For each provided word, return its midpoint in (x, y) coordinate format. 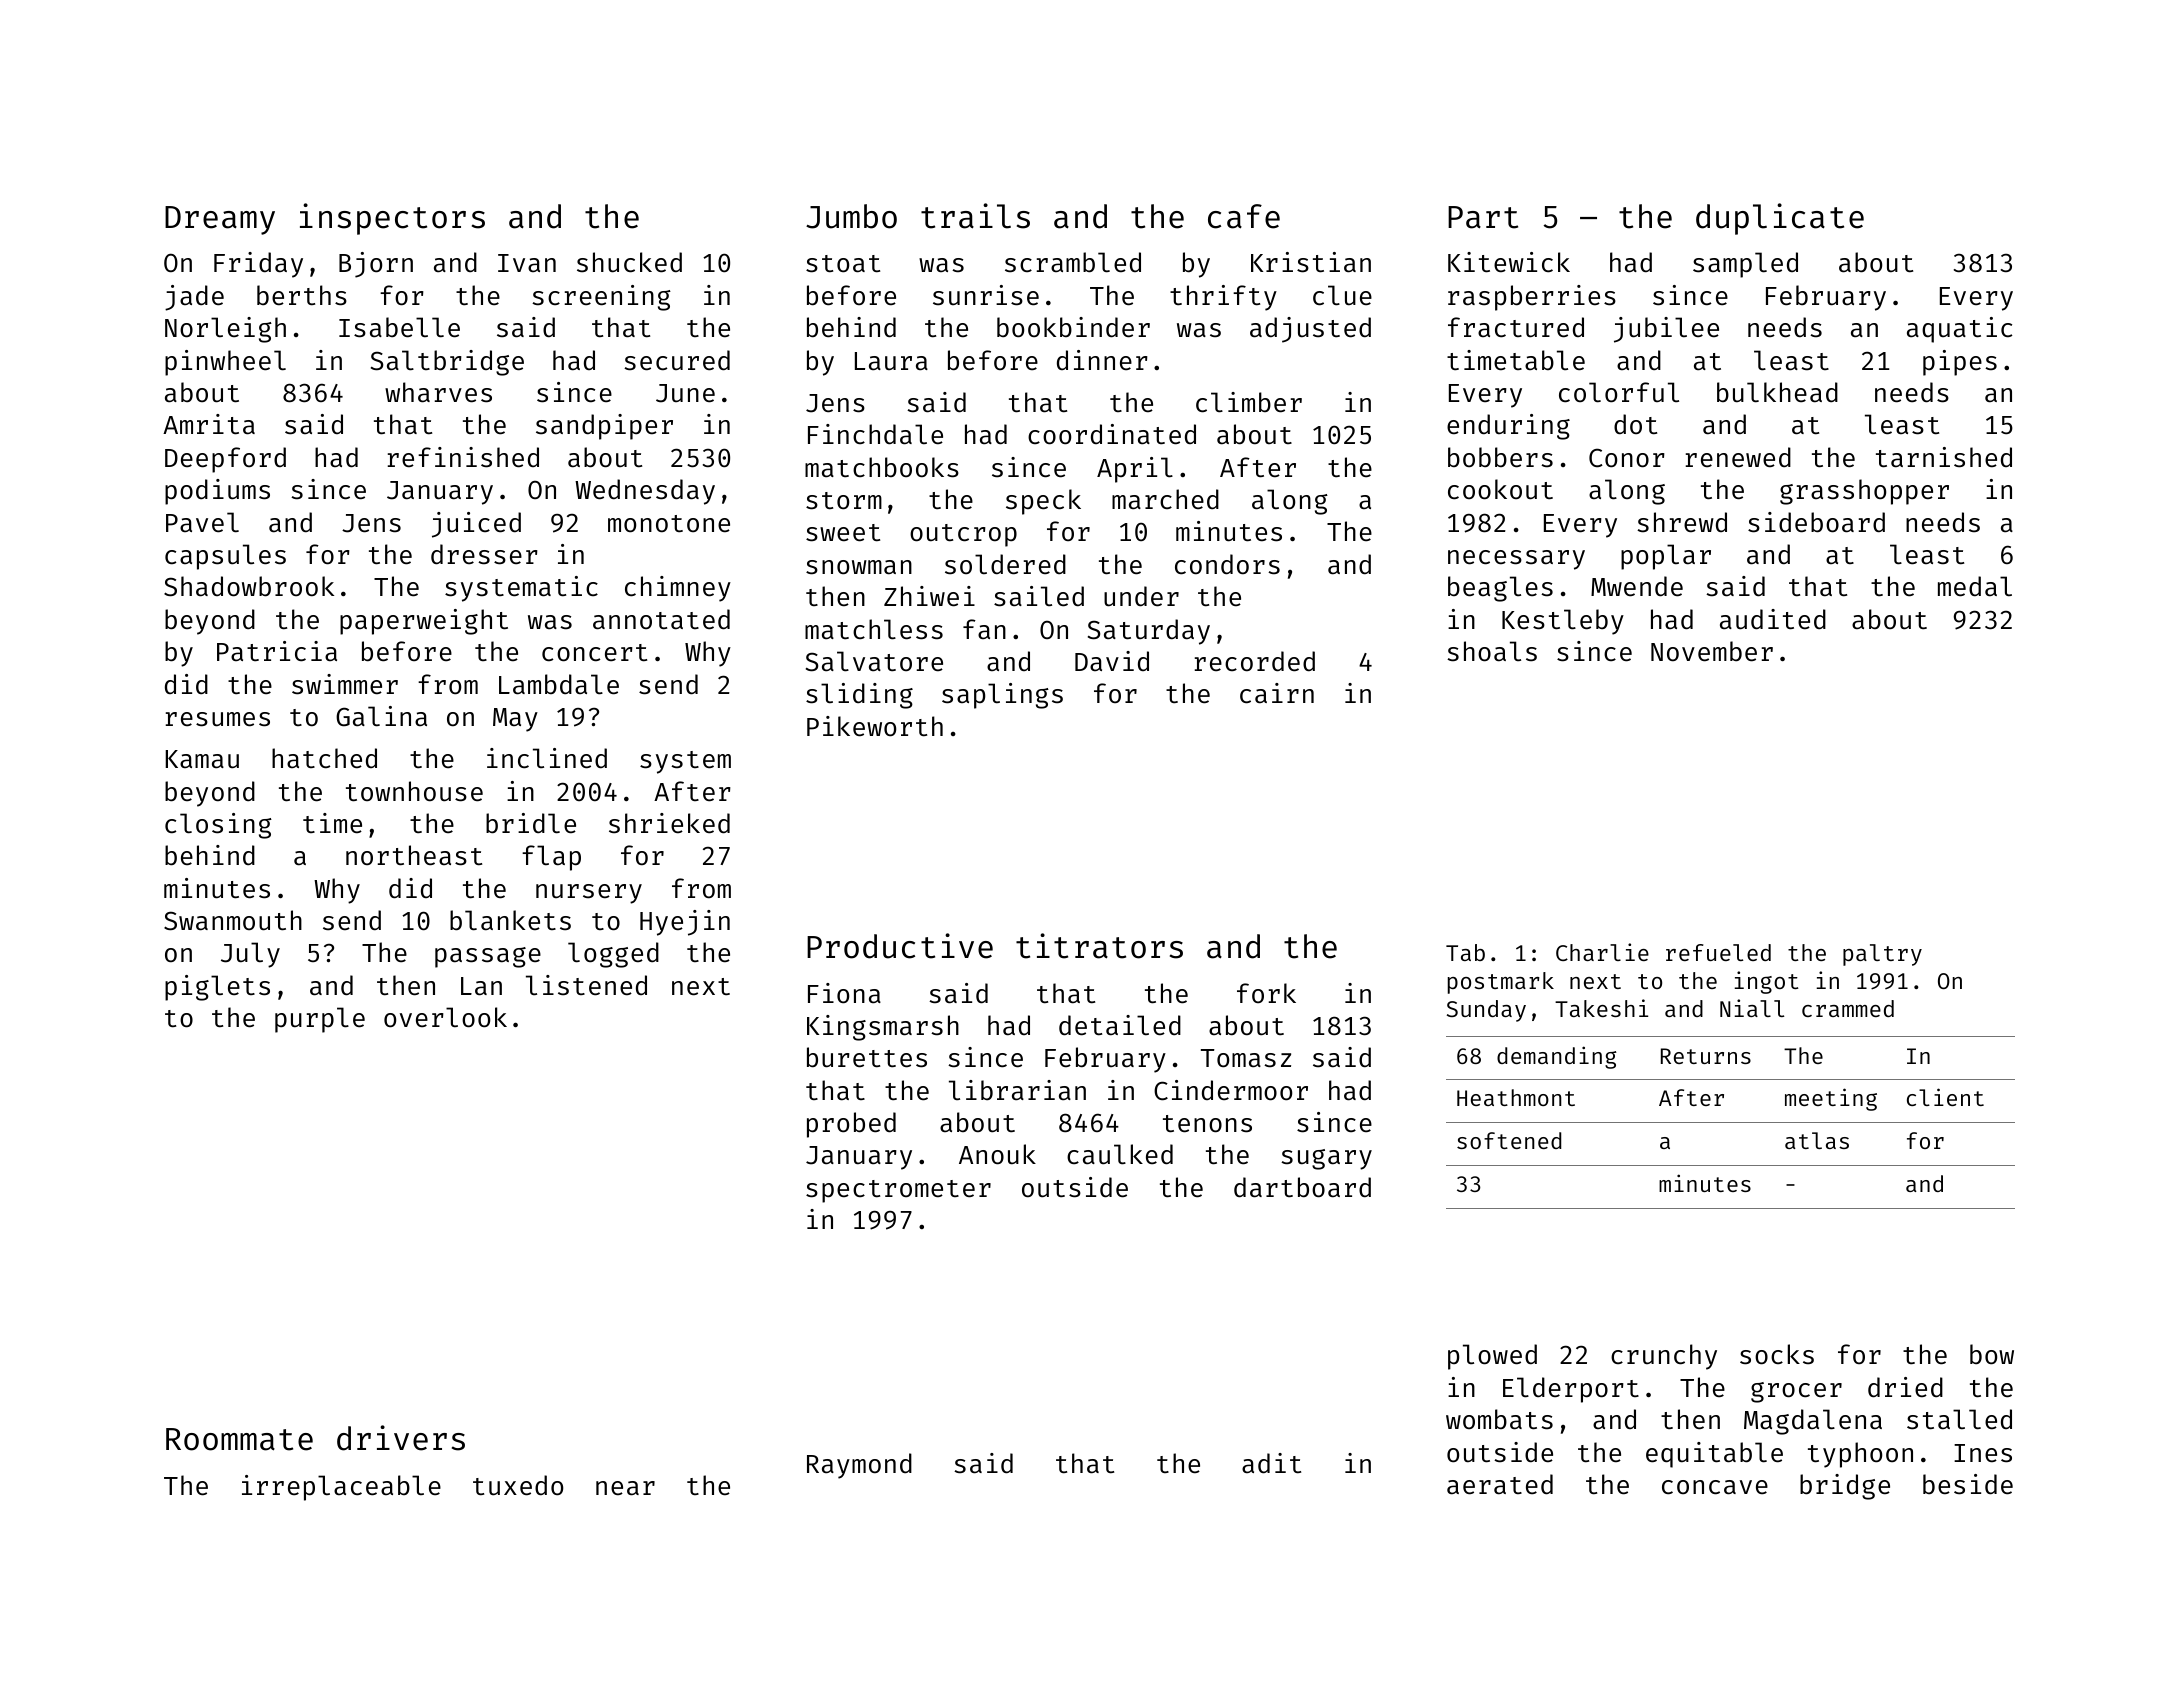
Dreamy (220, 220)
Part (1483, 217)
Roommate (239, 1439)
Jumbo (851, 216)
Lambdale (559, 684)
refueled (1718, 952)
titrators (1099, 946)
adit (1271, 1463)
